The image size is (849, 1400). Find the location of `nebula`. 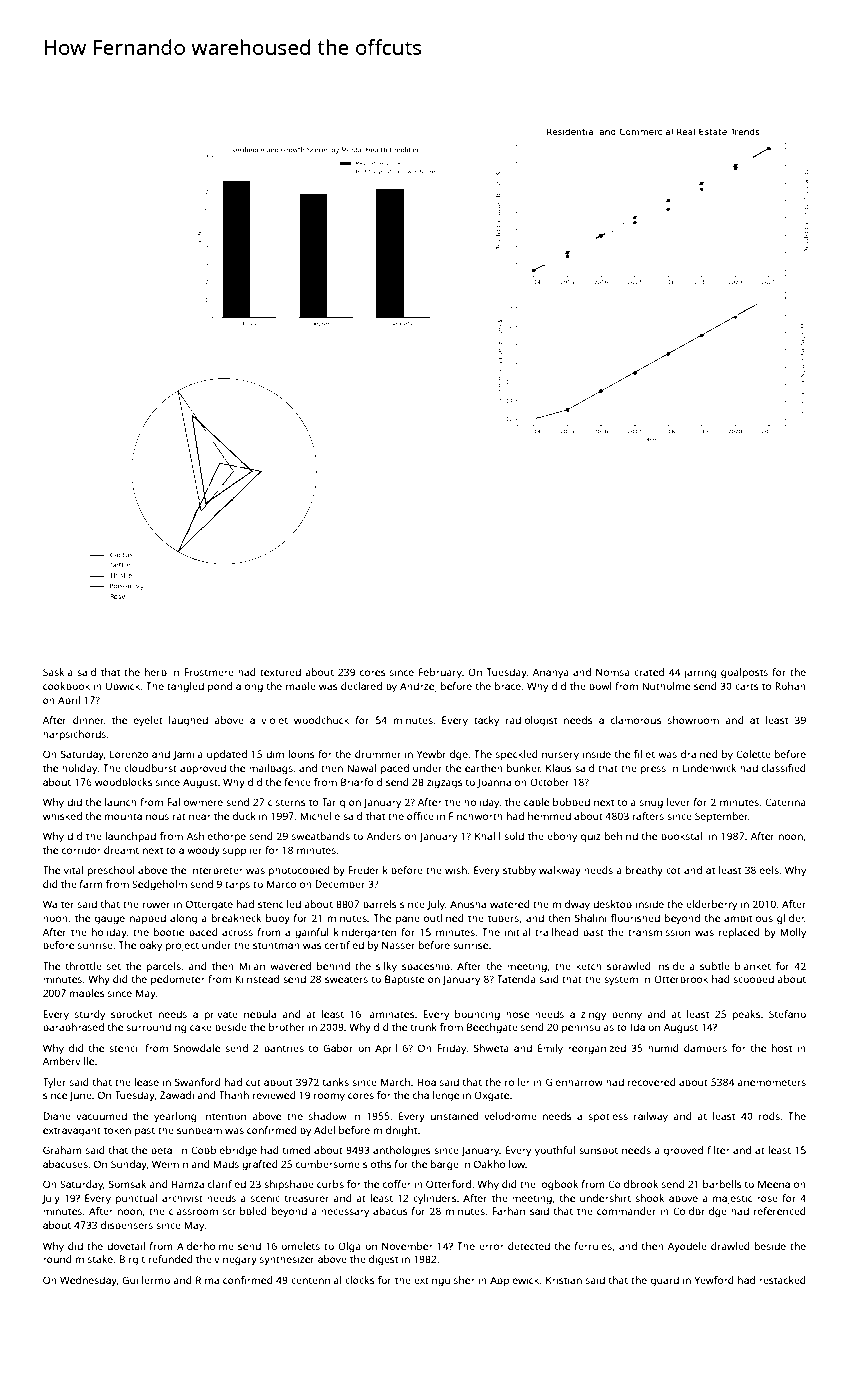

nebula is located at coordinates (260, 1014).
